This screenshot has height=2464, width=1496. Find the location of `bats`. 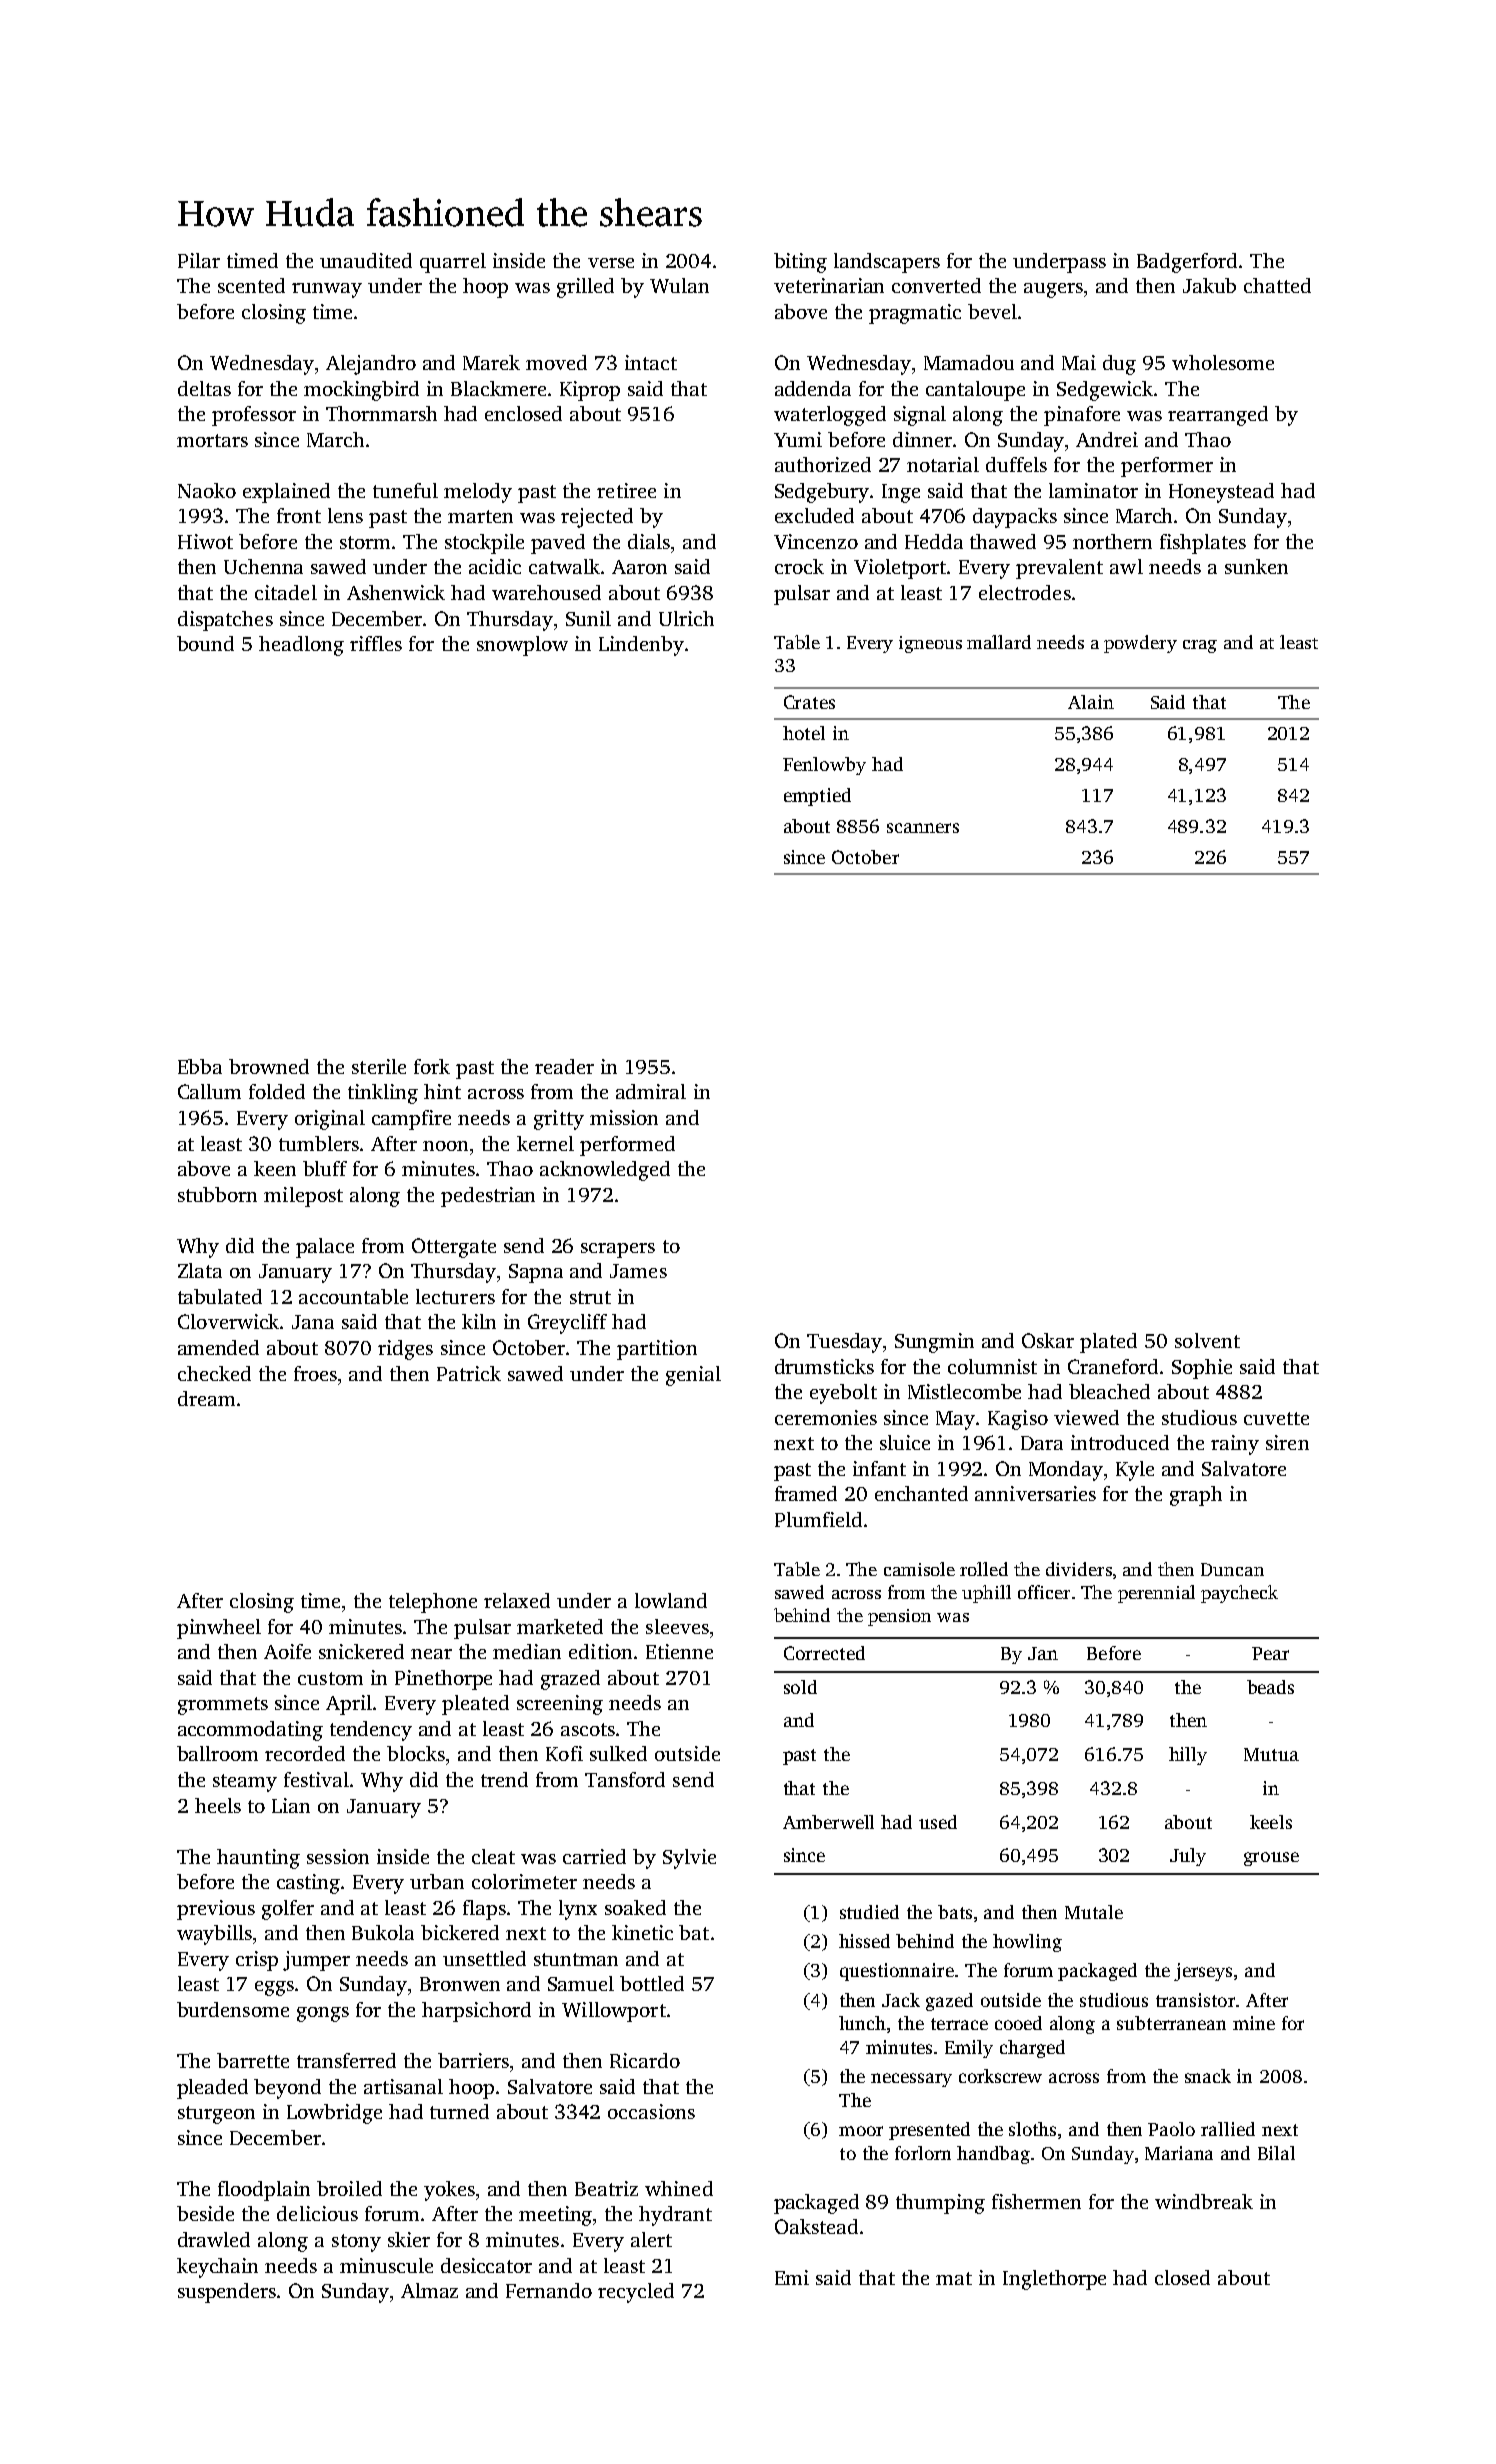

bats is located at coordinates (955, 1912).
